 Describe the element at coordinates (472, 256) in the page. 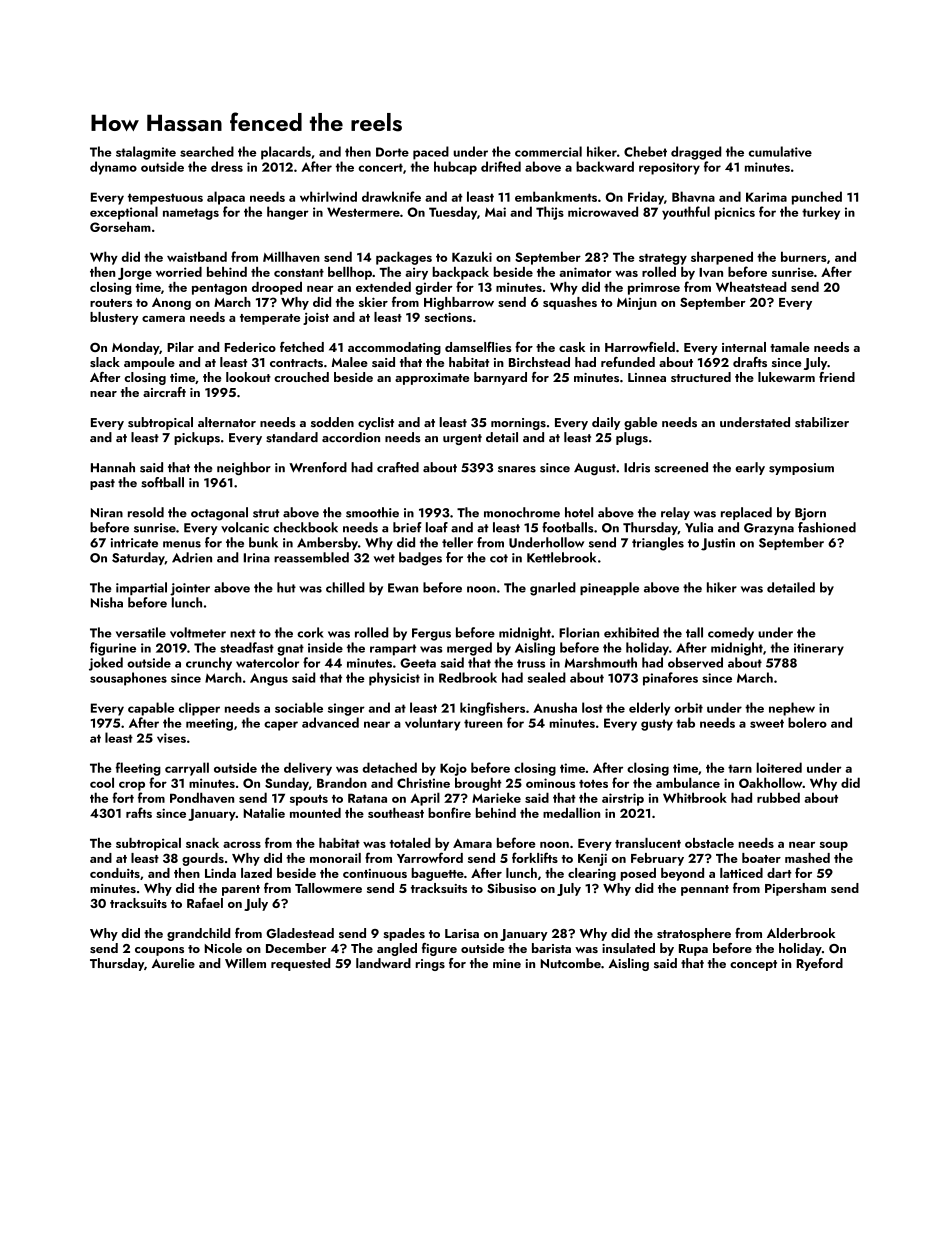

I see `Kazuki` at that location.
